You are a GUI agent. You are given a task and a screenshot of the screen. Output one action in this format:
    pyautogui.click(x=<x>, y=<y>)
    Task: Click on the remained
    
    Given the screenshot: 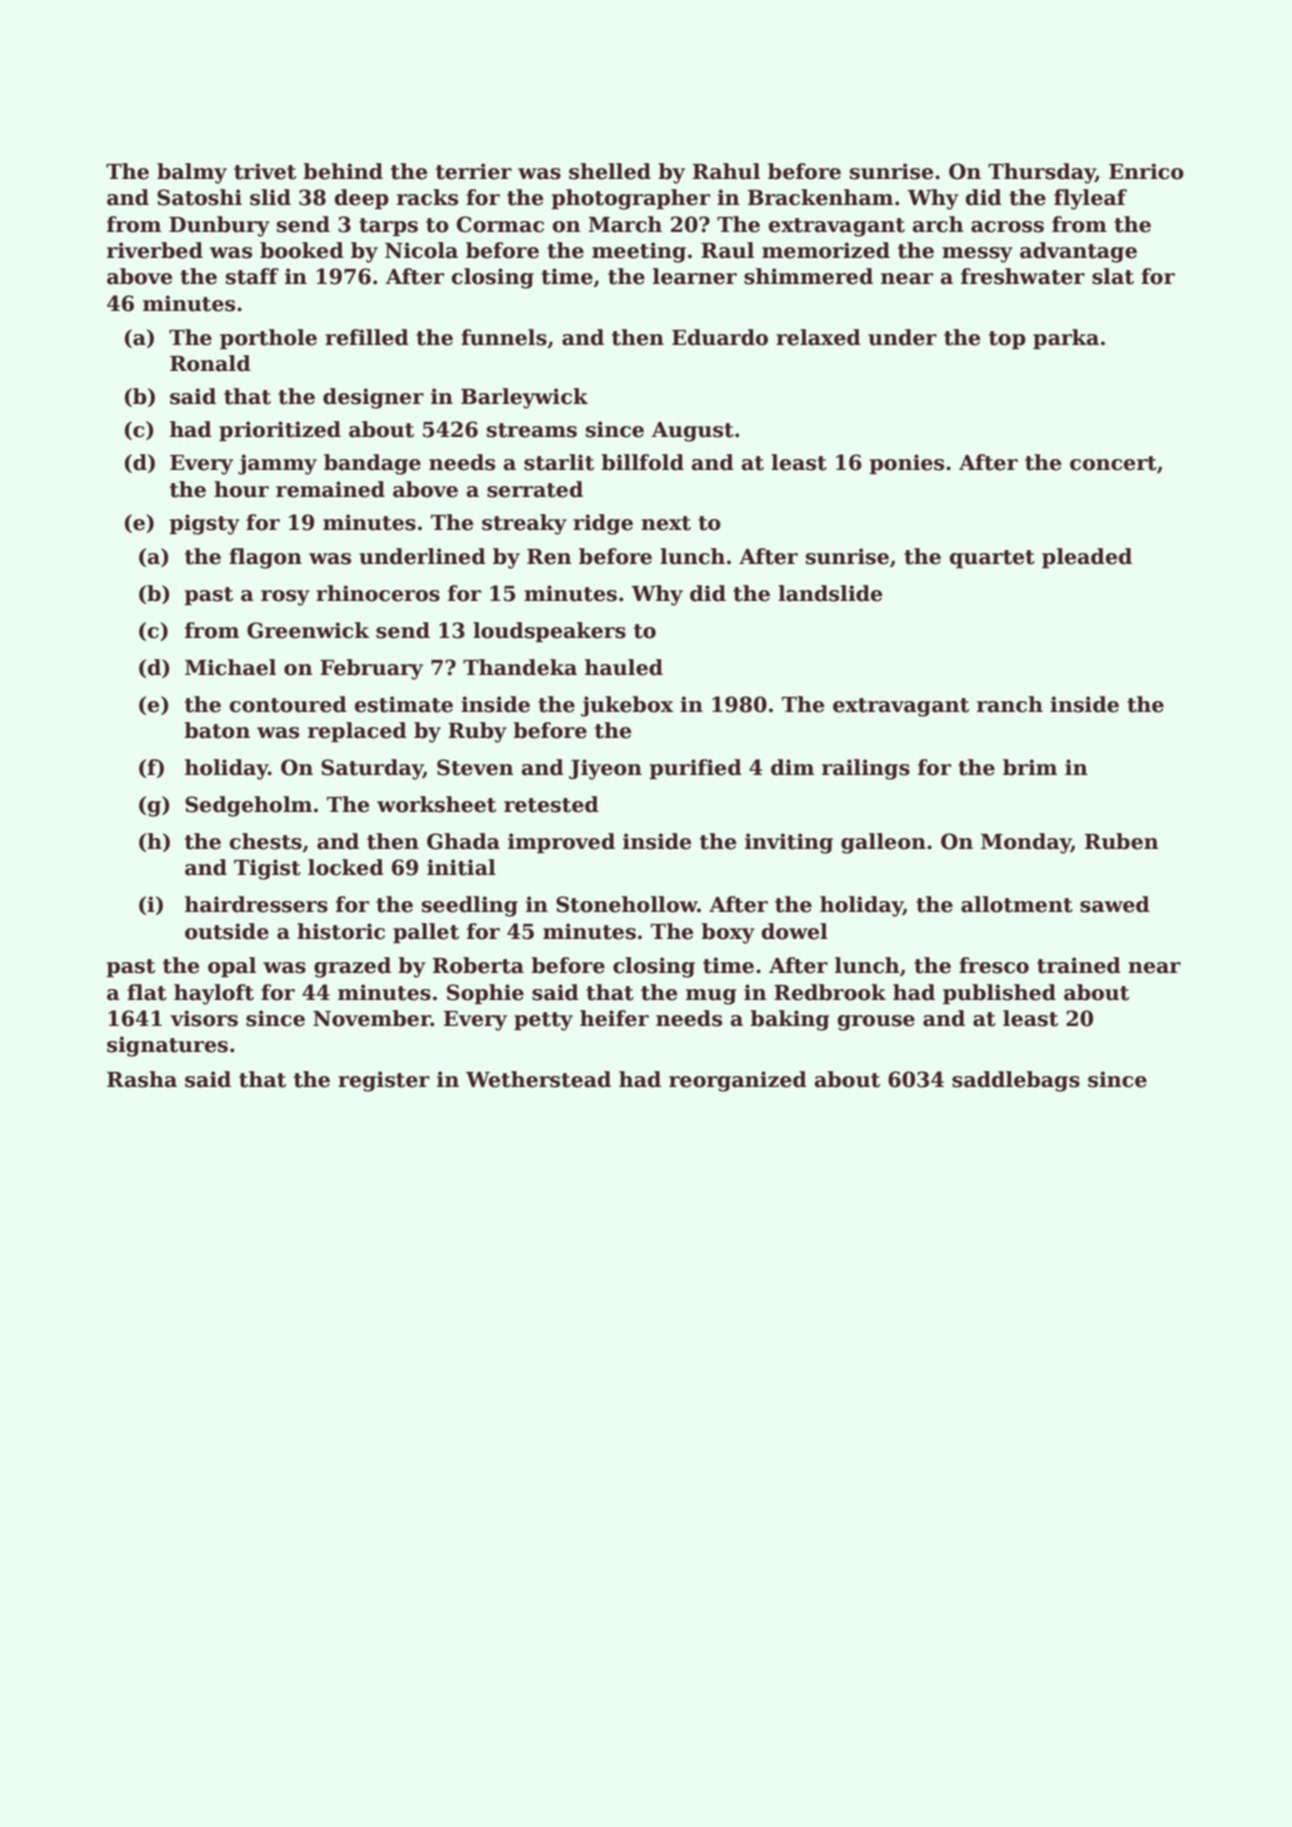 What is the action you would take?
    pyautogui.click(x=330, y=489)
